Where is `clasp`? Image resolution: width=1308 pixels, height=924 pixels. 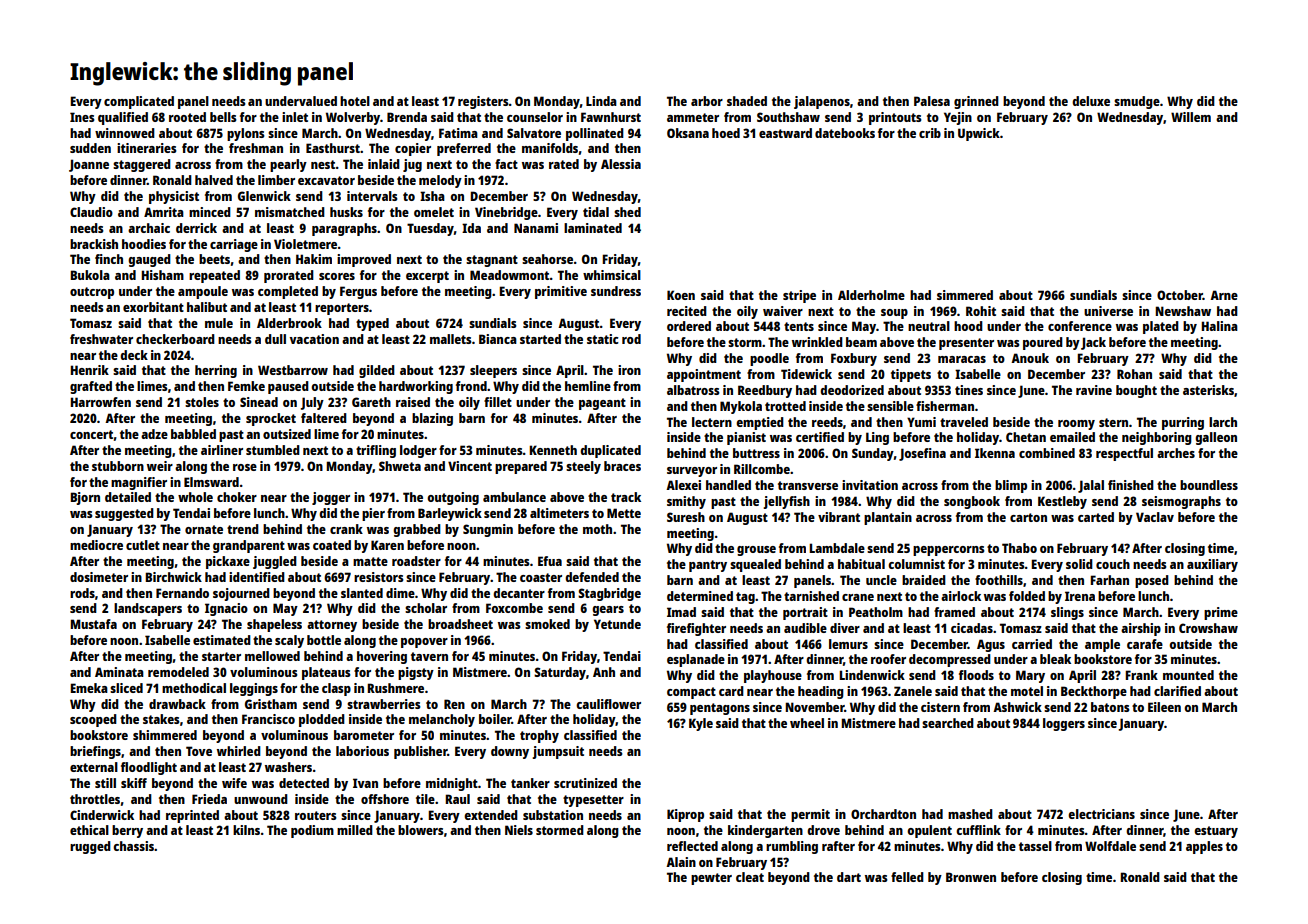 clasp is located at coordinates (336, 689).
